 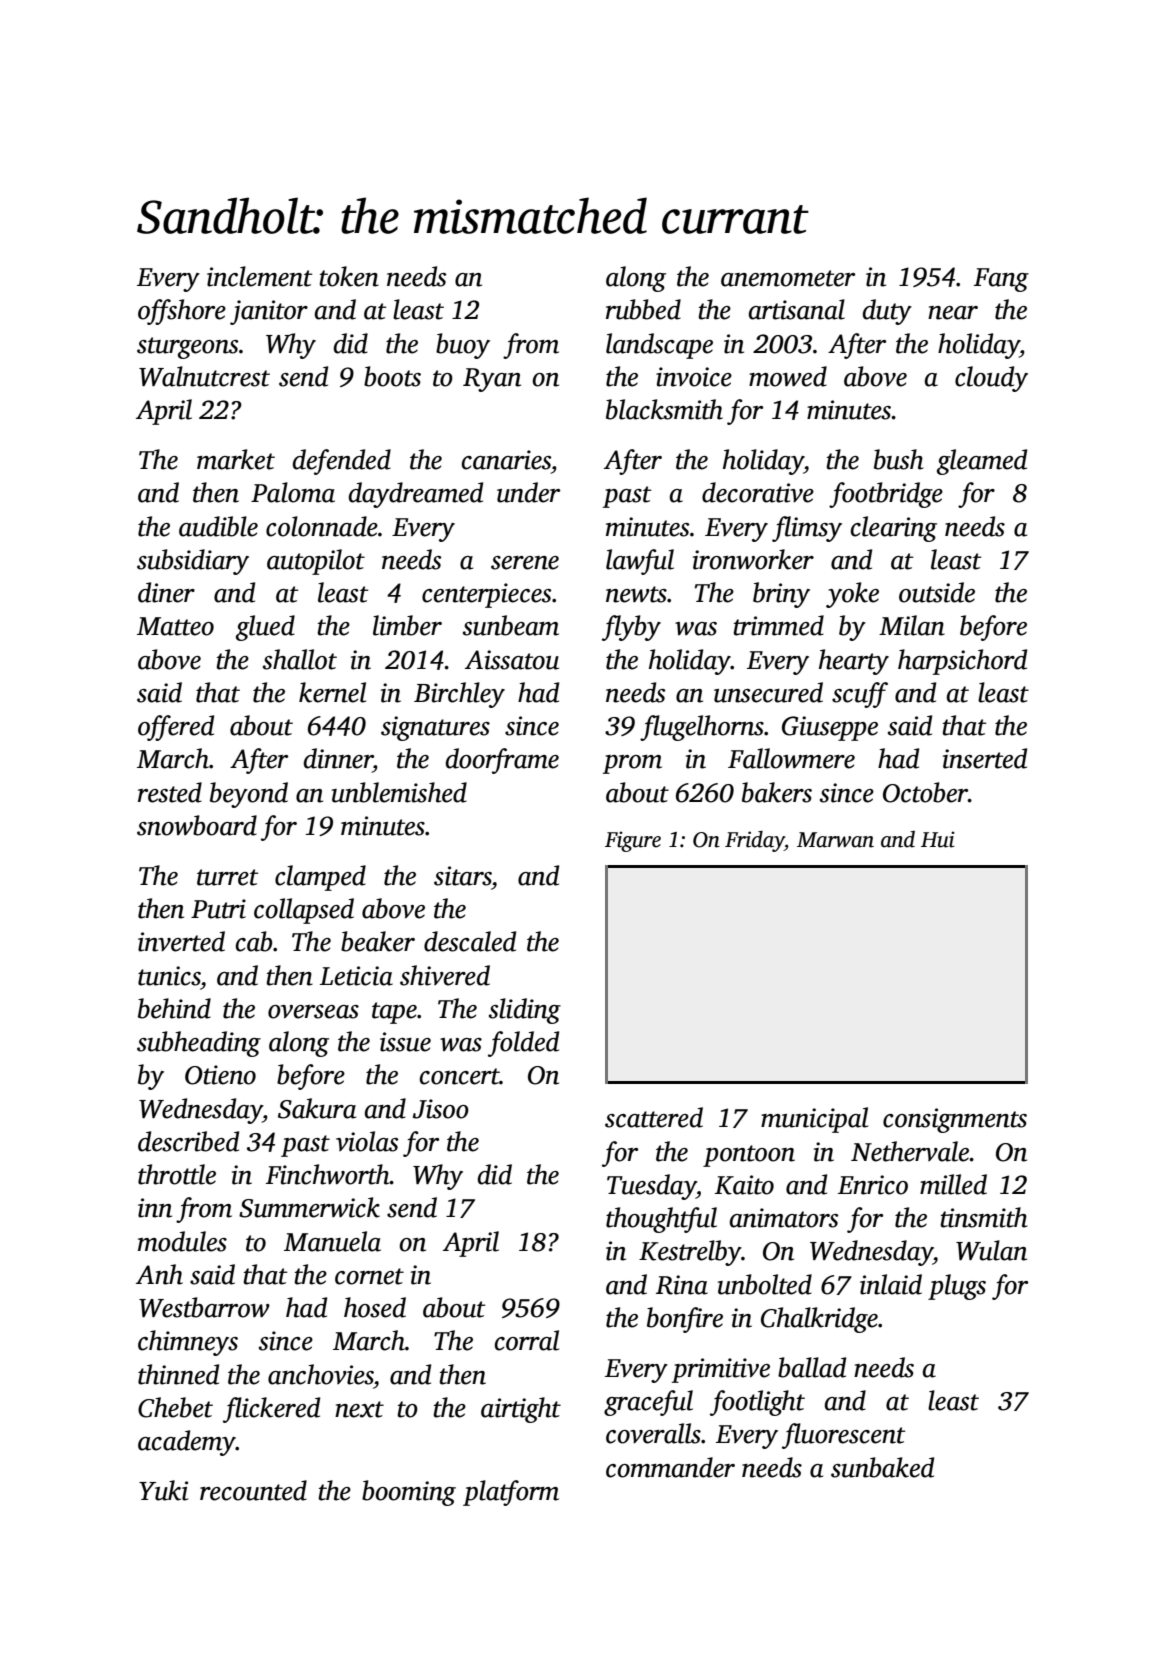 I want to click on sliding, so click(x=525, y=1011).
